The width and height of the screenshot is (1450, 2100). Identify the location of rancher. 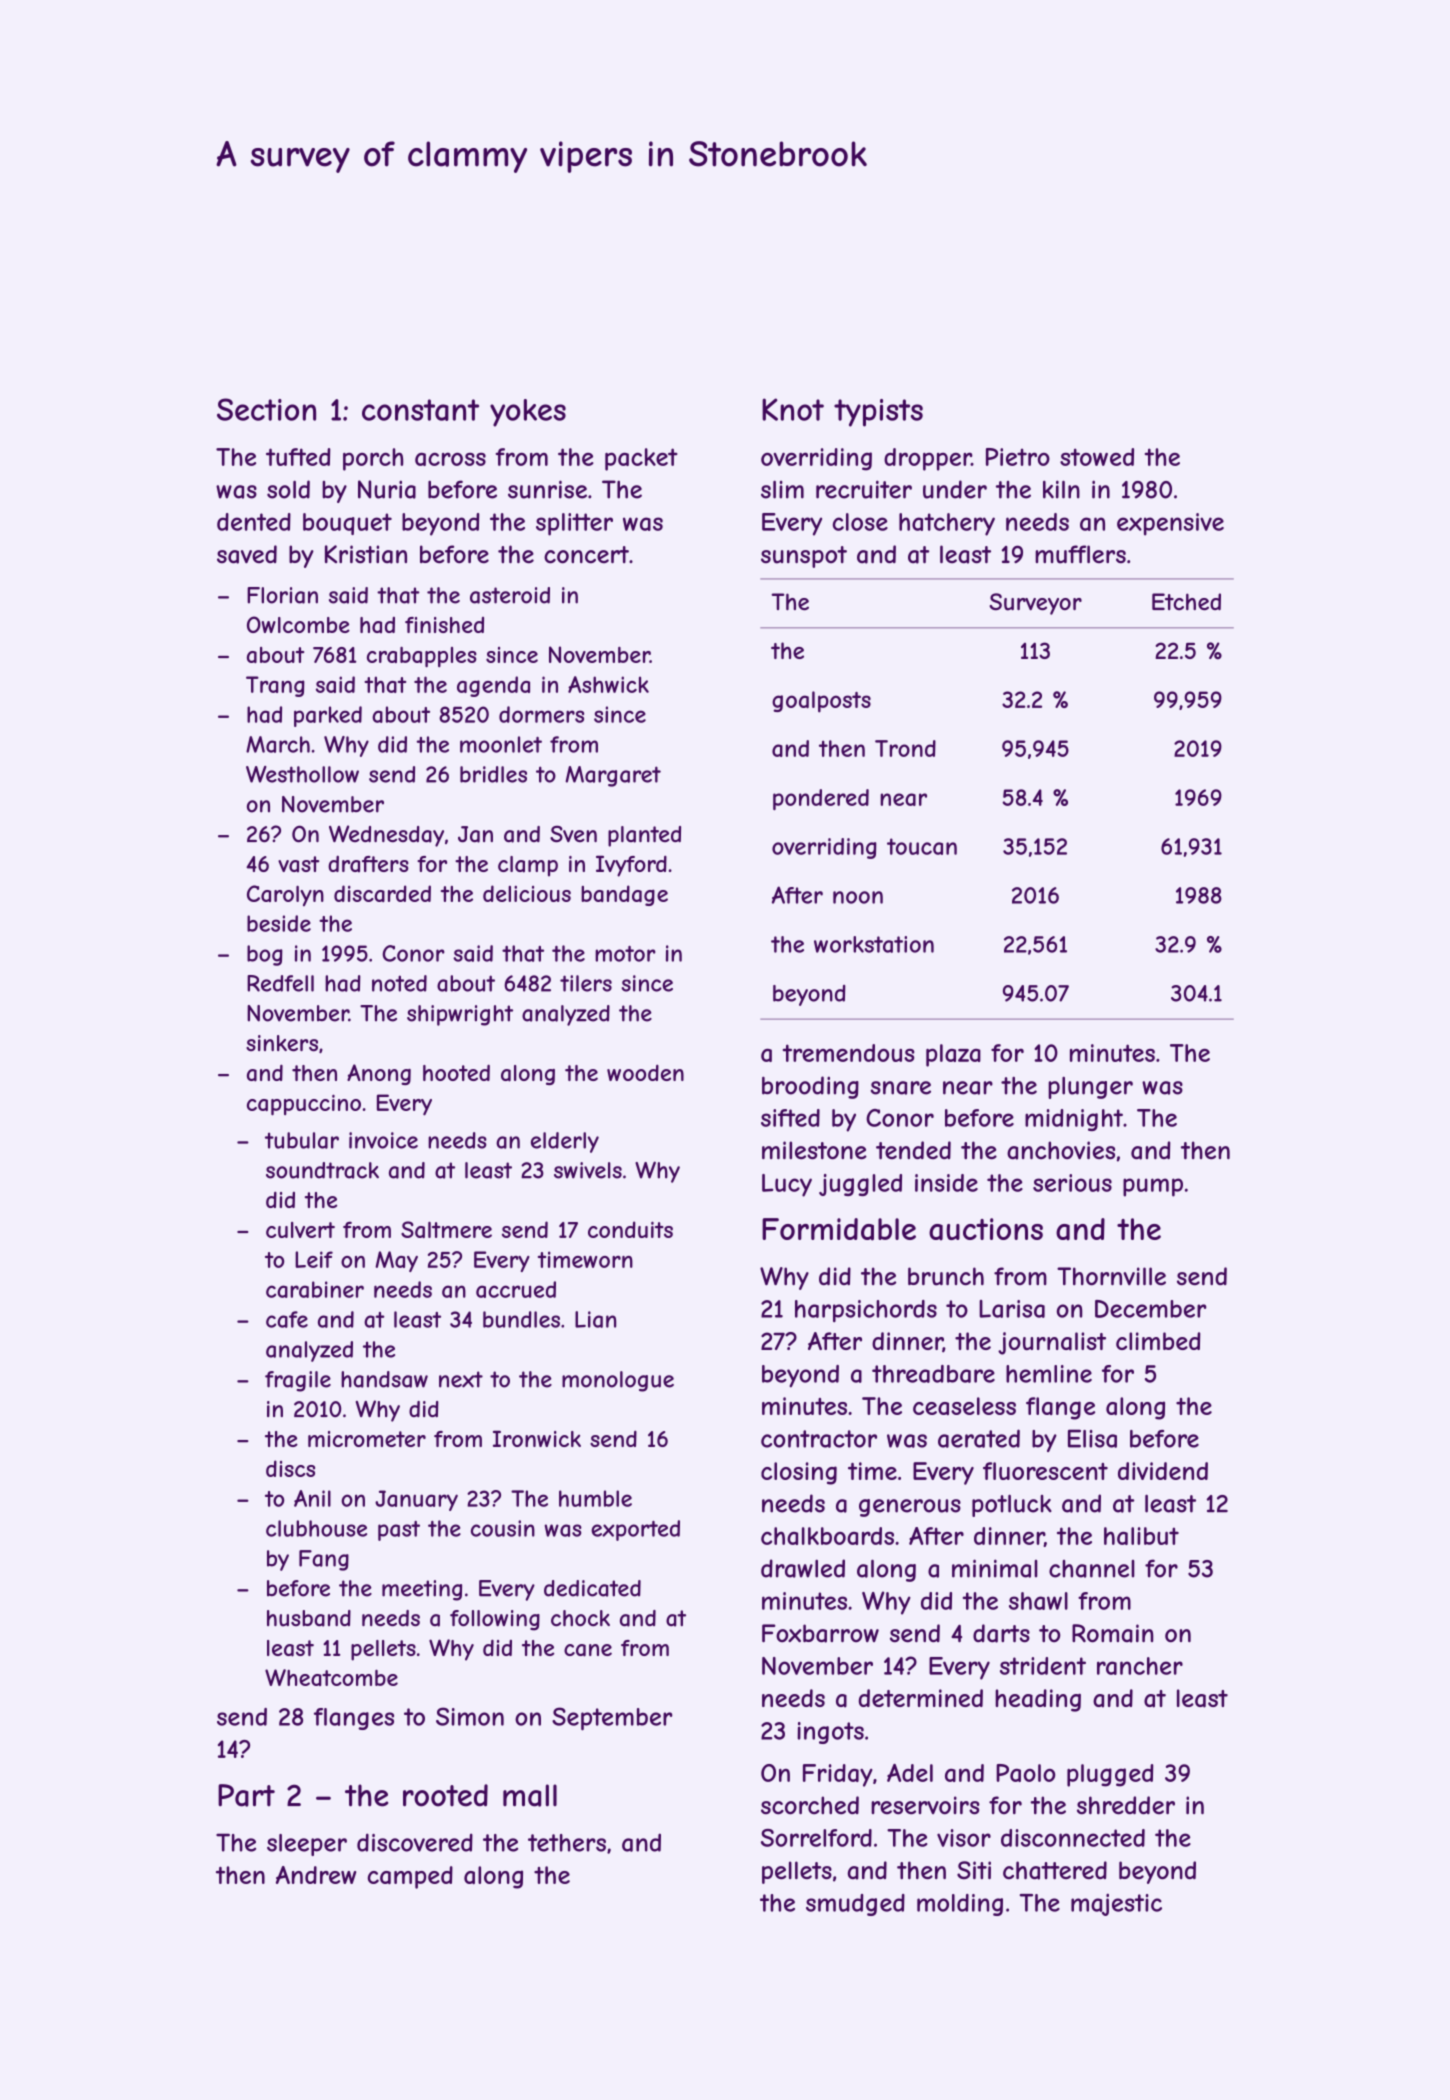
(1140, 1666).
